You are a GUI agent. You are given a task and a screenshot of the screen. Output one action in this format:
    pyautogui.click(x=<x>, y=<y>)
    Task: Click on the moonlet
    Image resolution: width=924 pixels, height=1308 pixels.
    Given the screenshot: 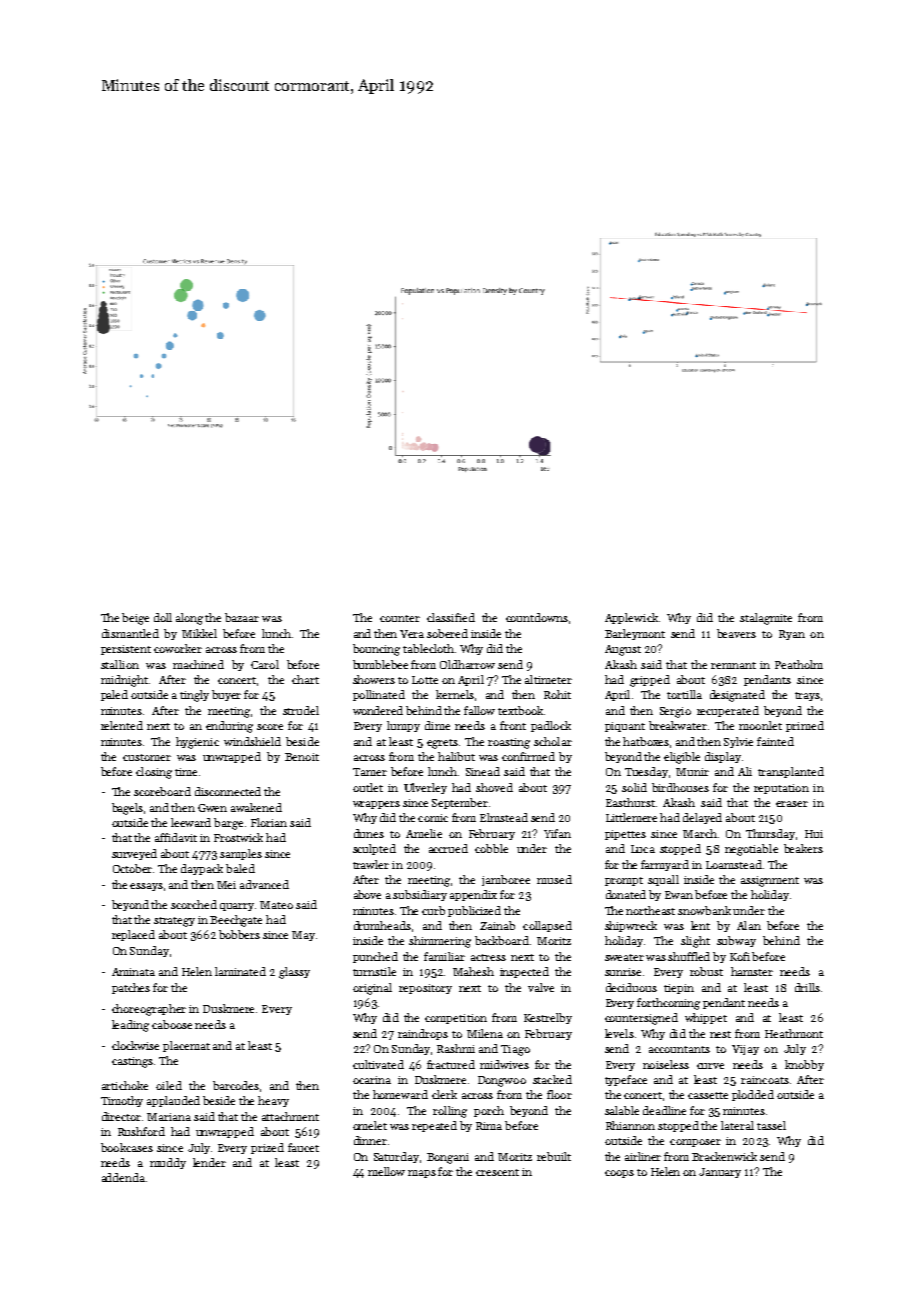 What is the action you would take?
    pyautogui.click(x=760, y=725)
